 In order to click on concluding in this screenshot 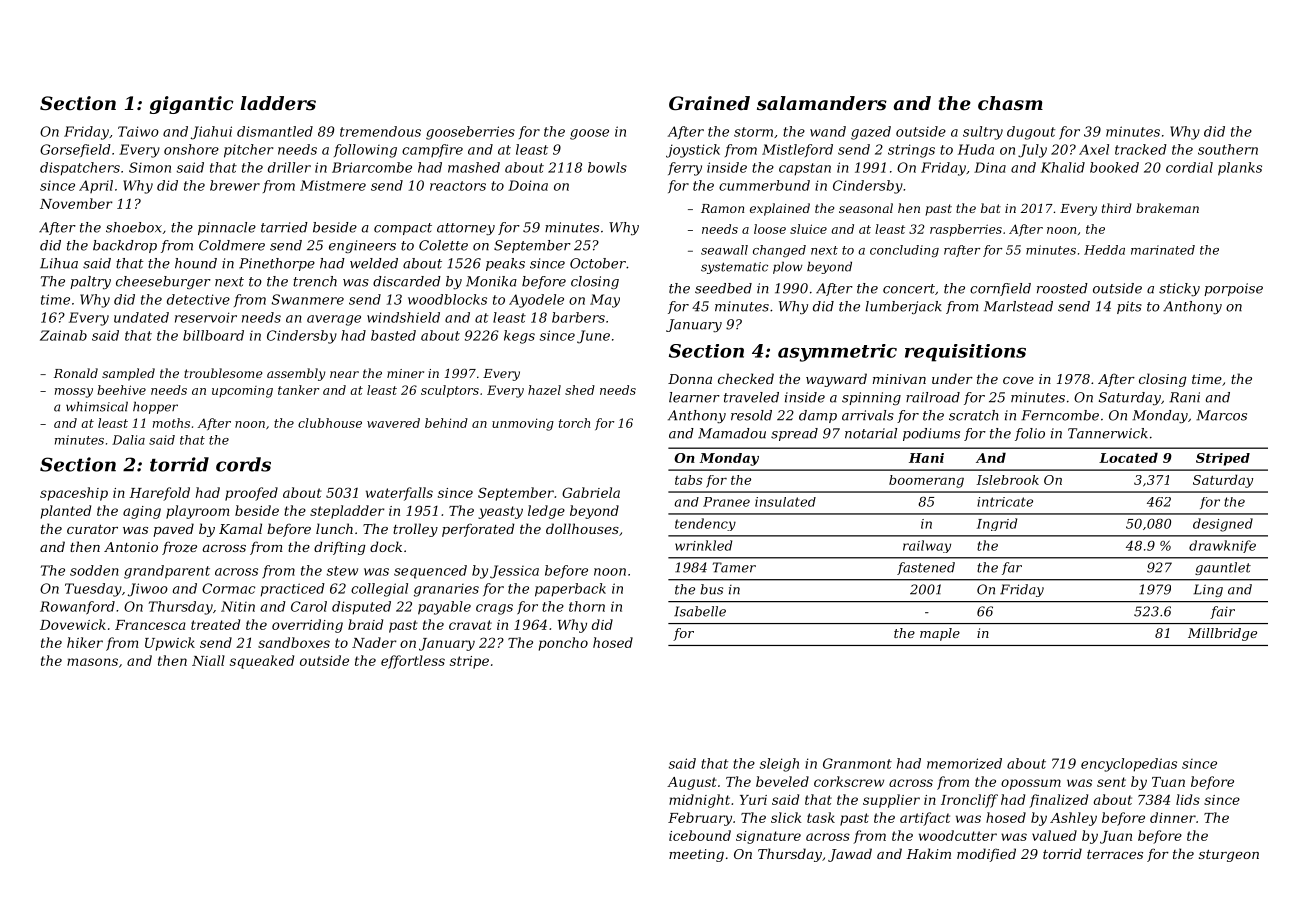, I will do `click(904, 251)`.
